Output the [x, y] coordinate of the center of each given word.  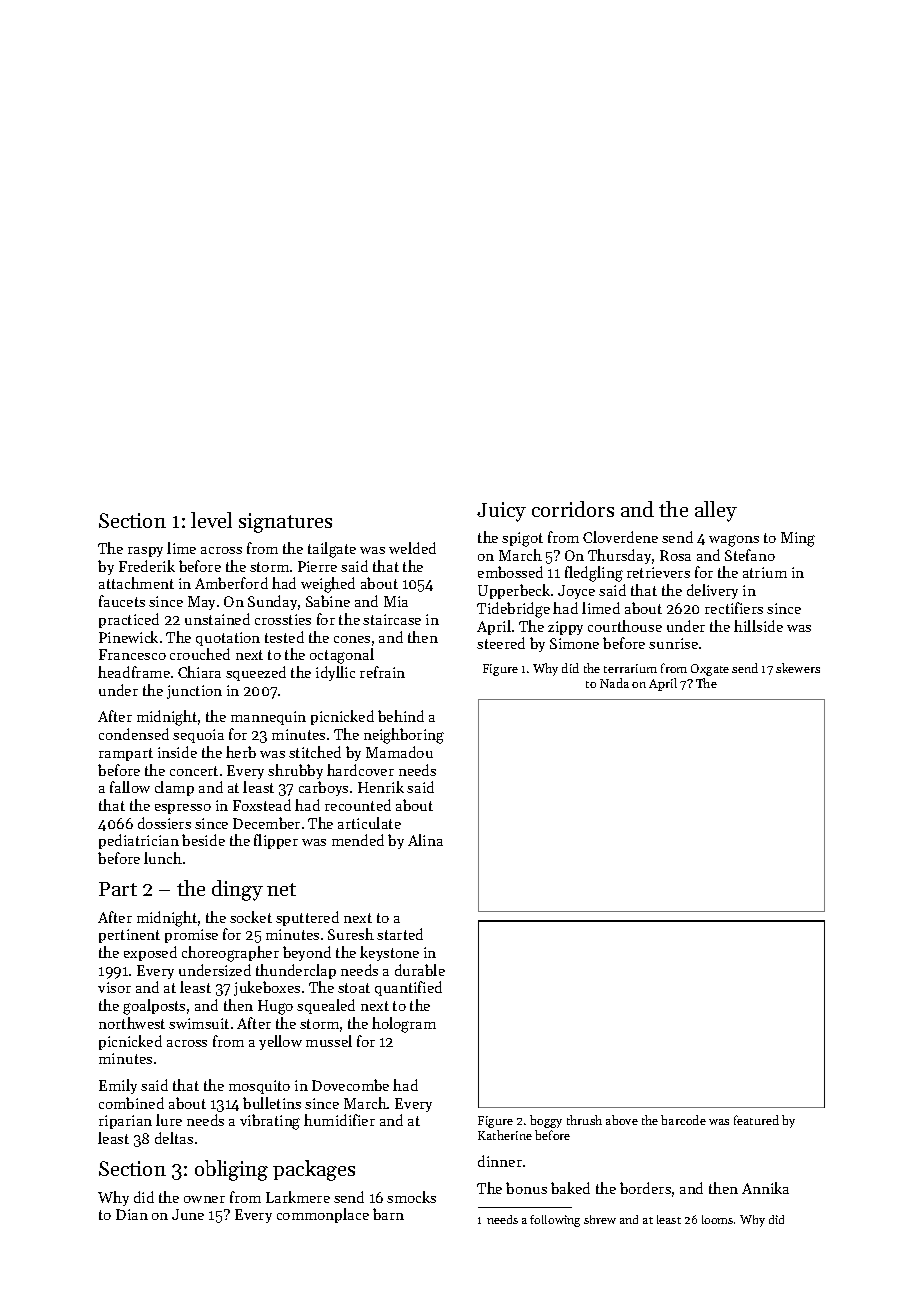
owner [204, 1199]
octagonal [342, 656]
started [400, 934]
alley [716, 511]
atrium [765, 572]
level [211, 520]
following [555, 1221]
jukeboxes [267, 988]
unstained [217, 619]
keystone [389, 953]
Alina [425, 840]
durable [420, 970]
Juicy [501, 512]
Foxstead [262, 805]
